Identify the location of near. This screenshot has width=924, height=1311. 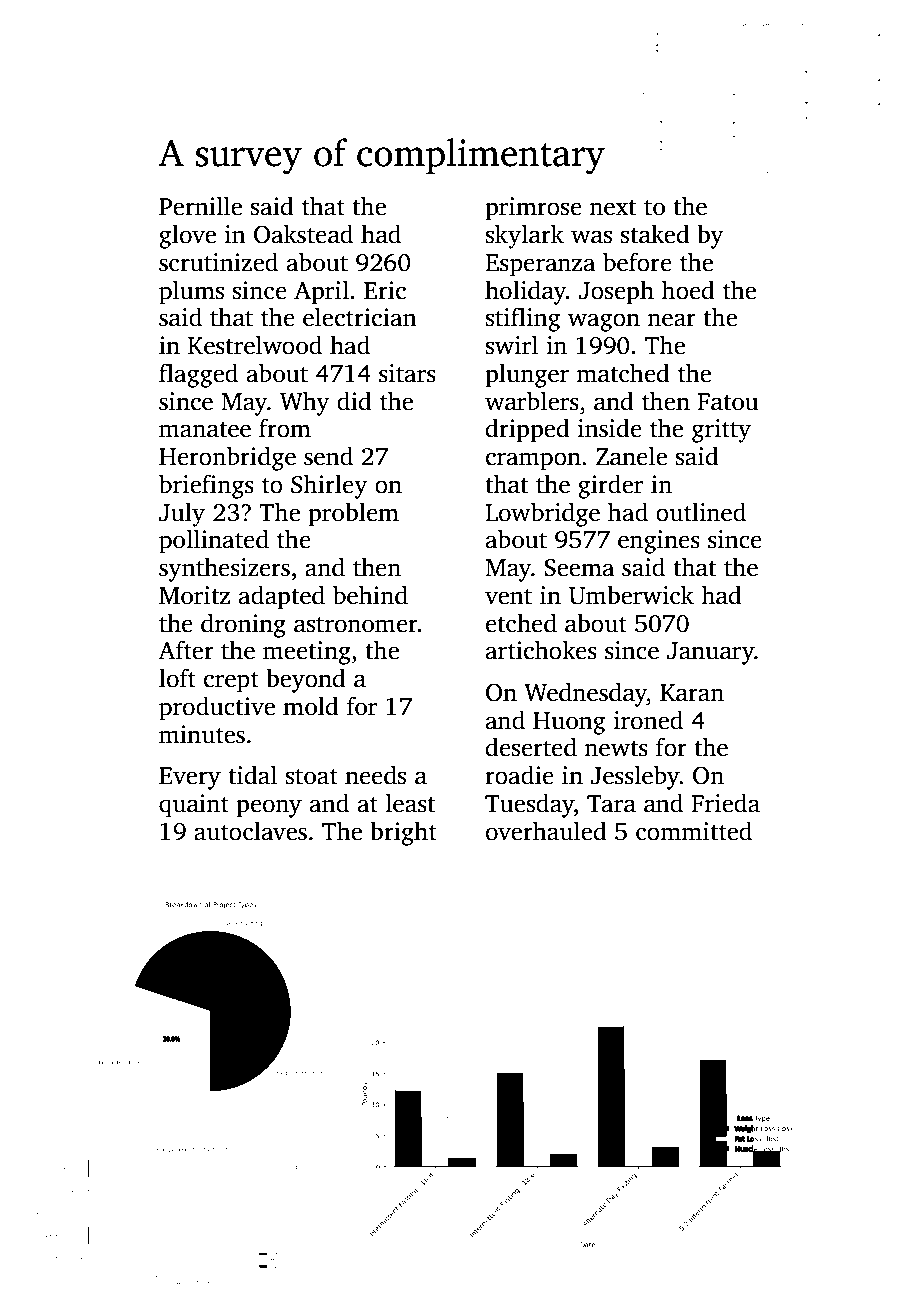
(671, 320).
